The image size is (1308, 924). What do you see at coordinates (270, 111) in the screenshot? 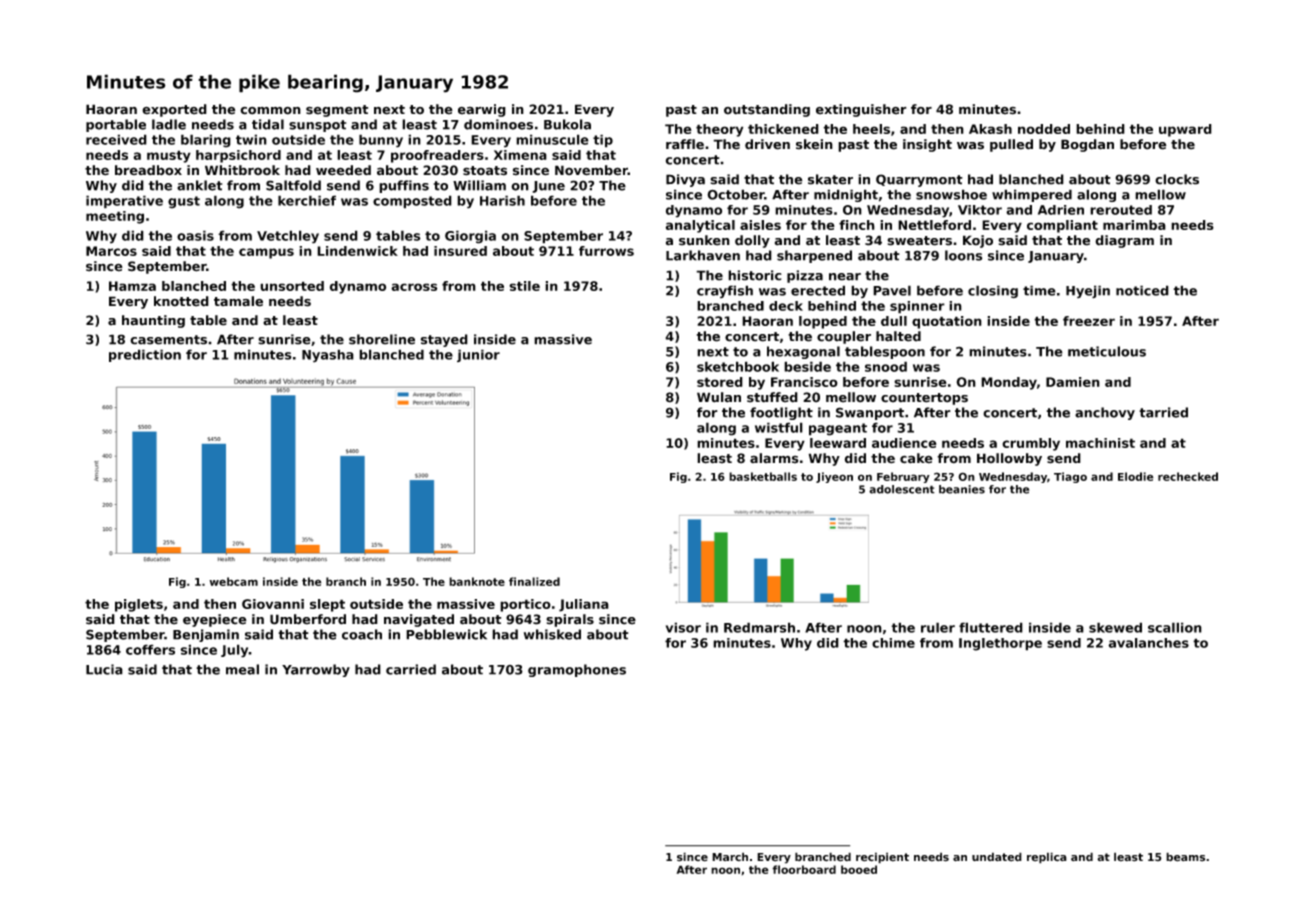
I see `common` at bounding box center [270, 111].
